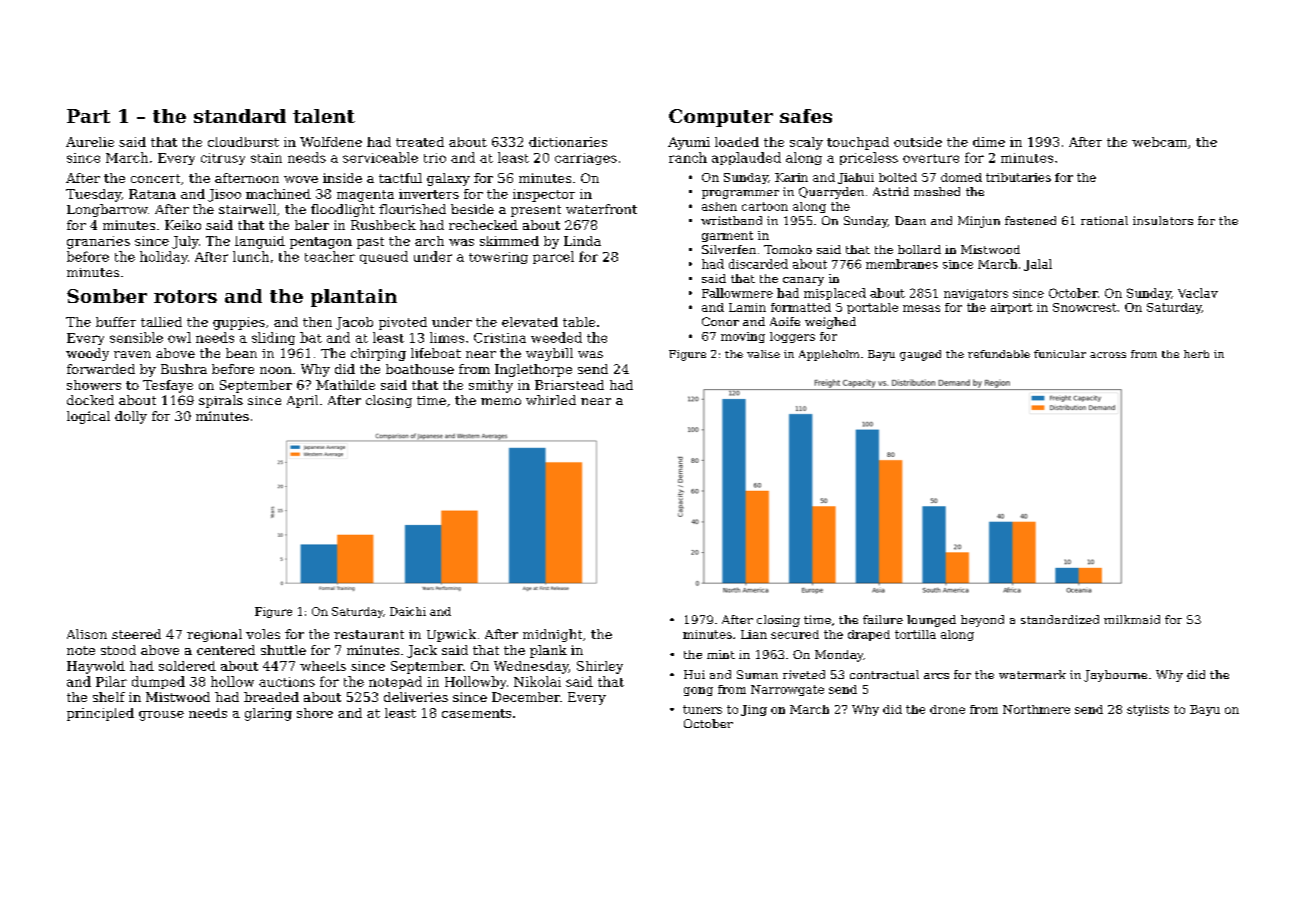  I want to click on lounged, so click(931, 621).
